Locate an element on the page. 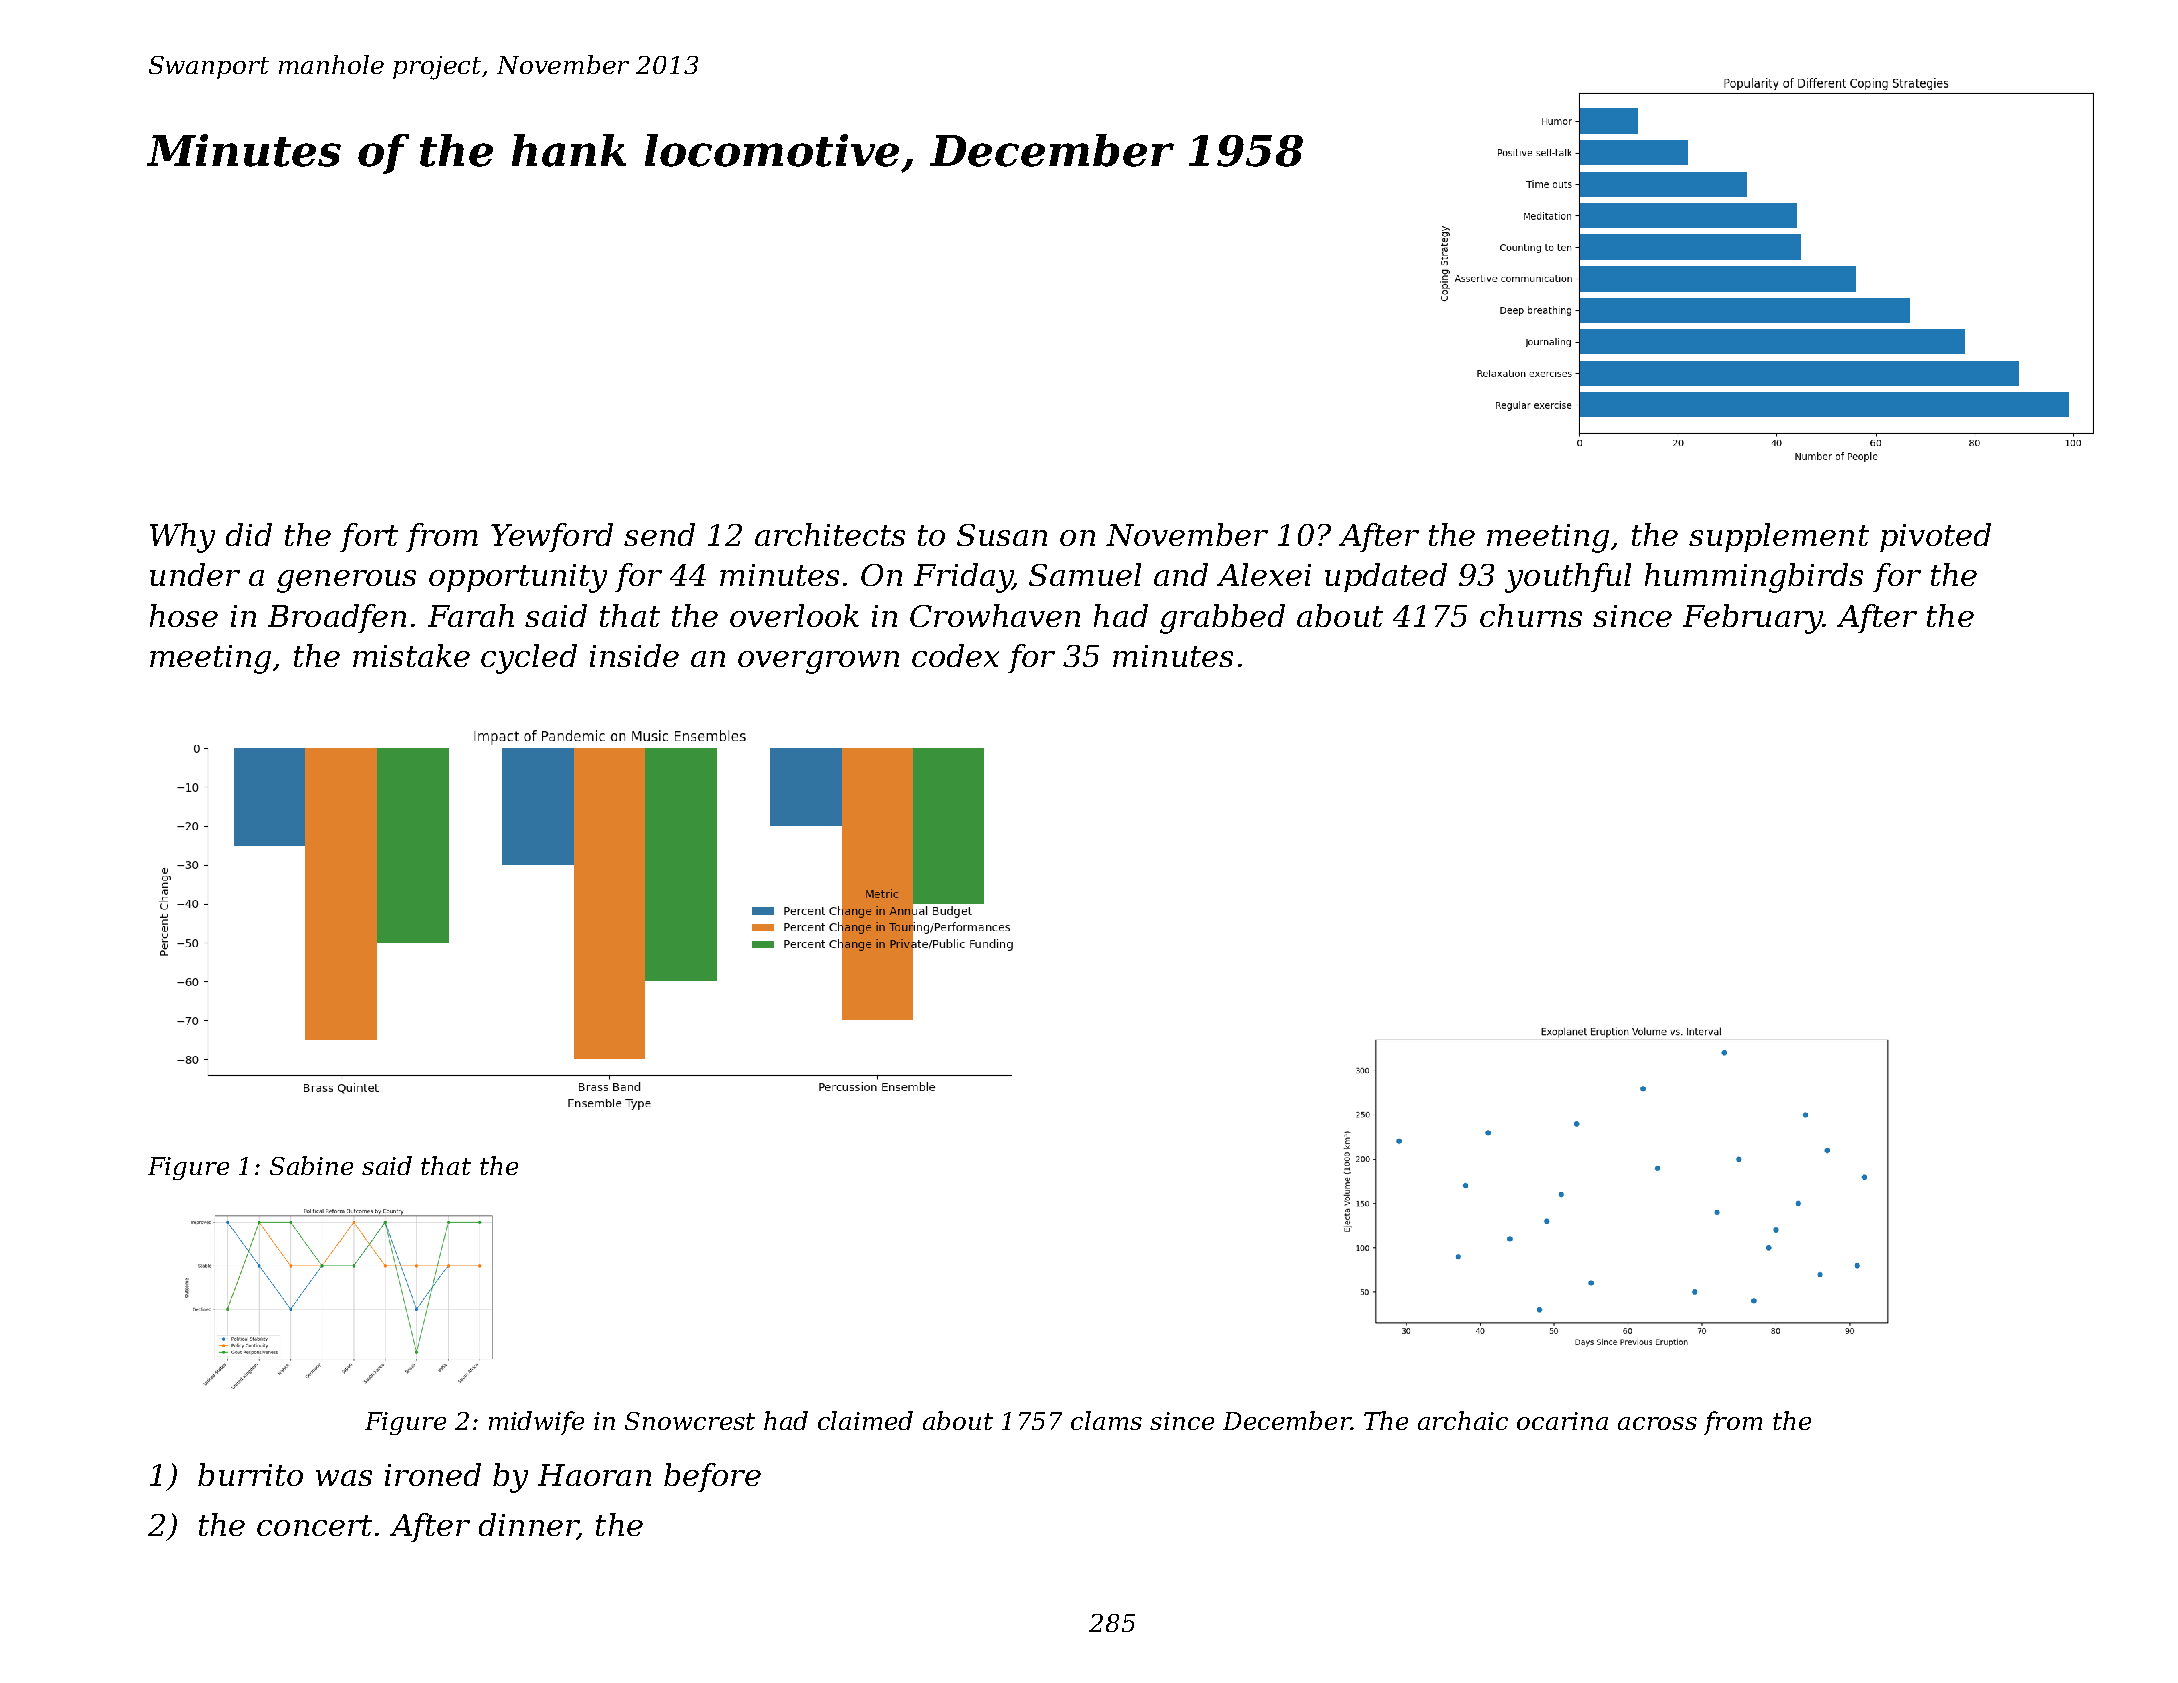 The image size is (2178, 1683). Sabine is located at coordinates (311, 1165).
